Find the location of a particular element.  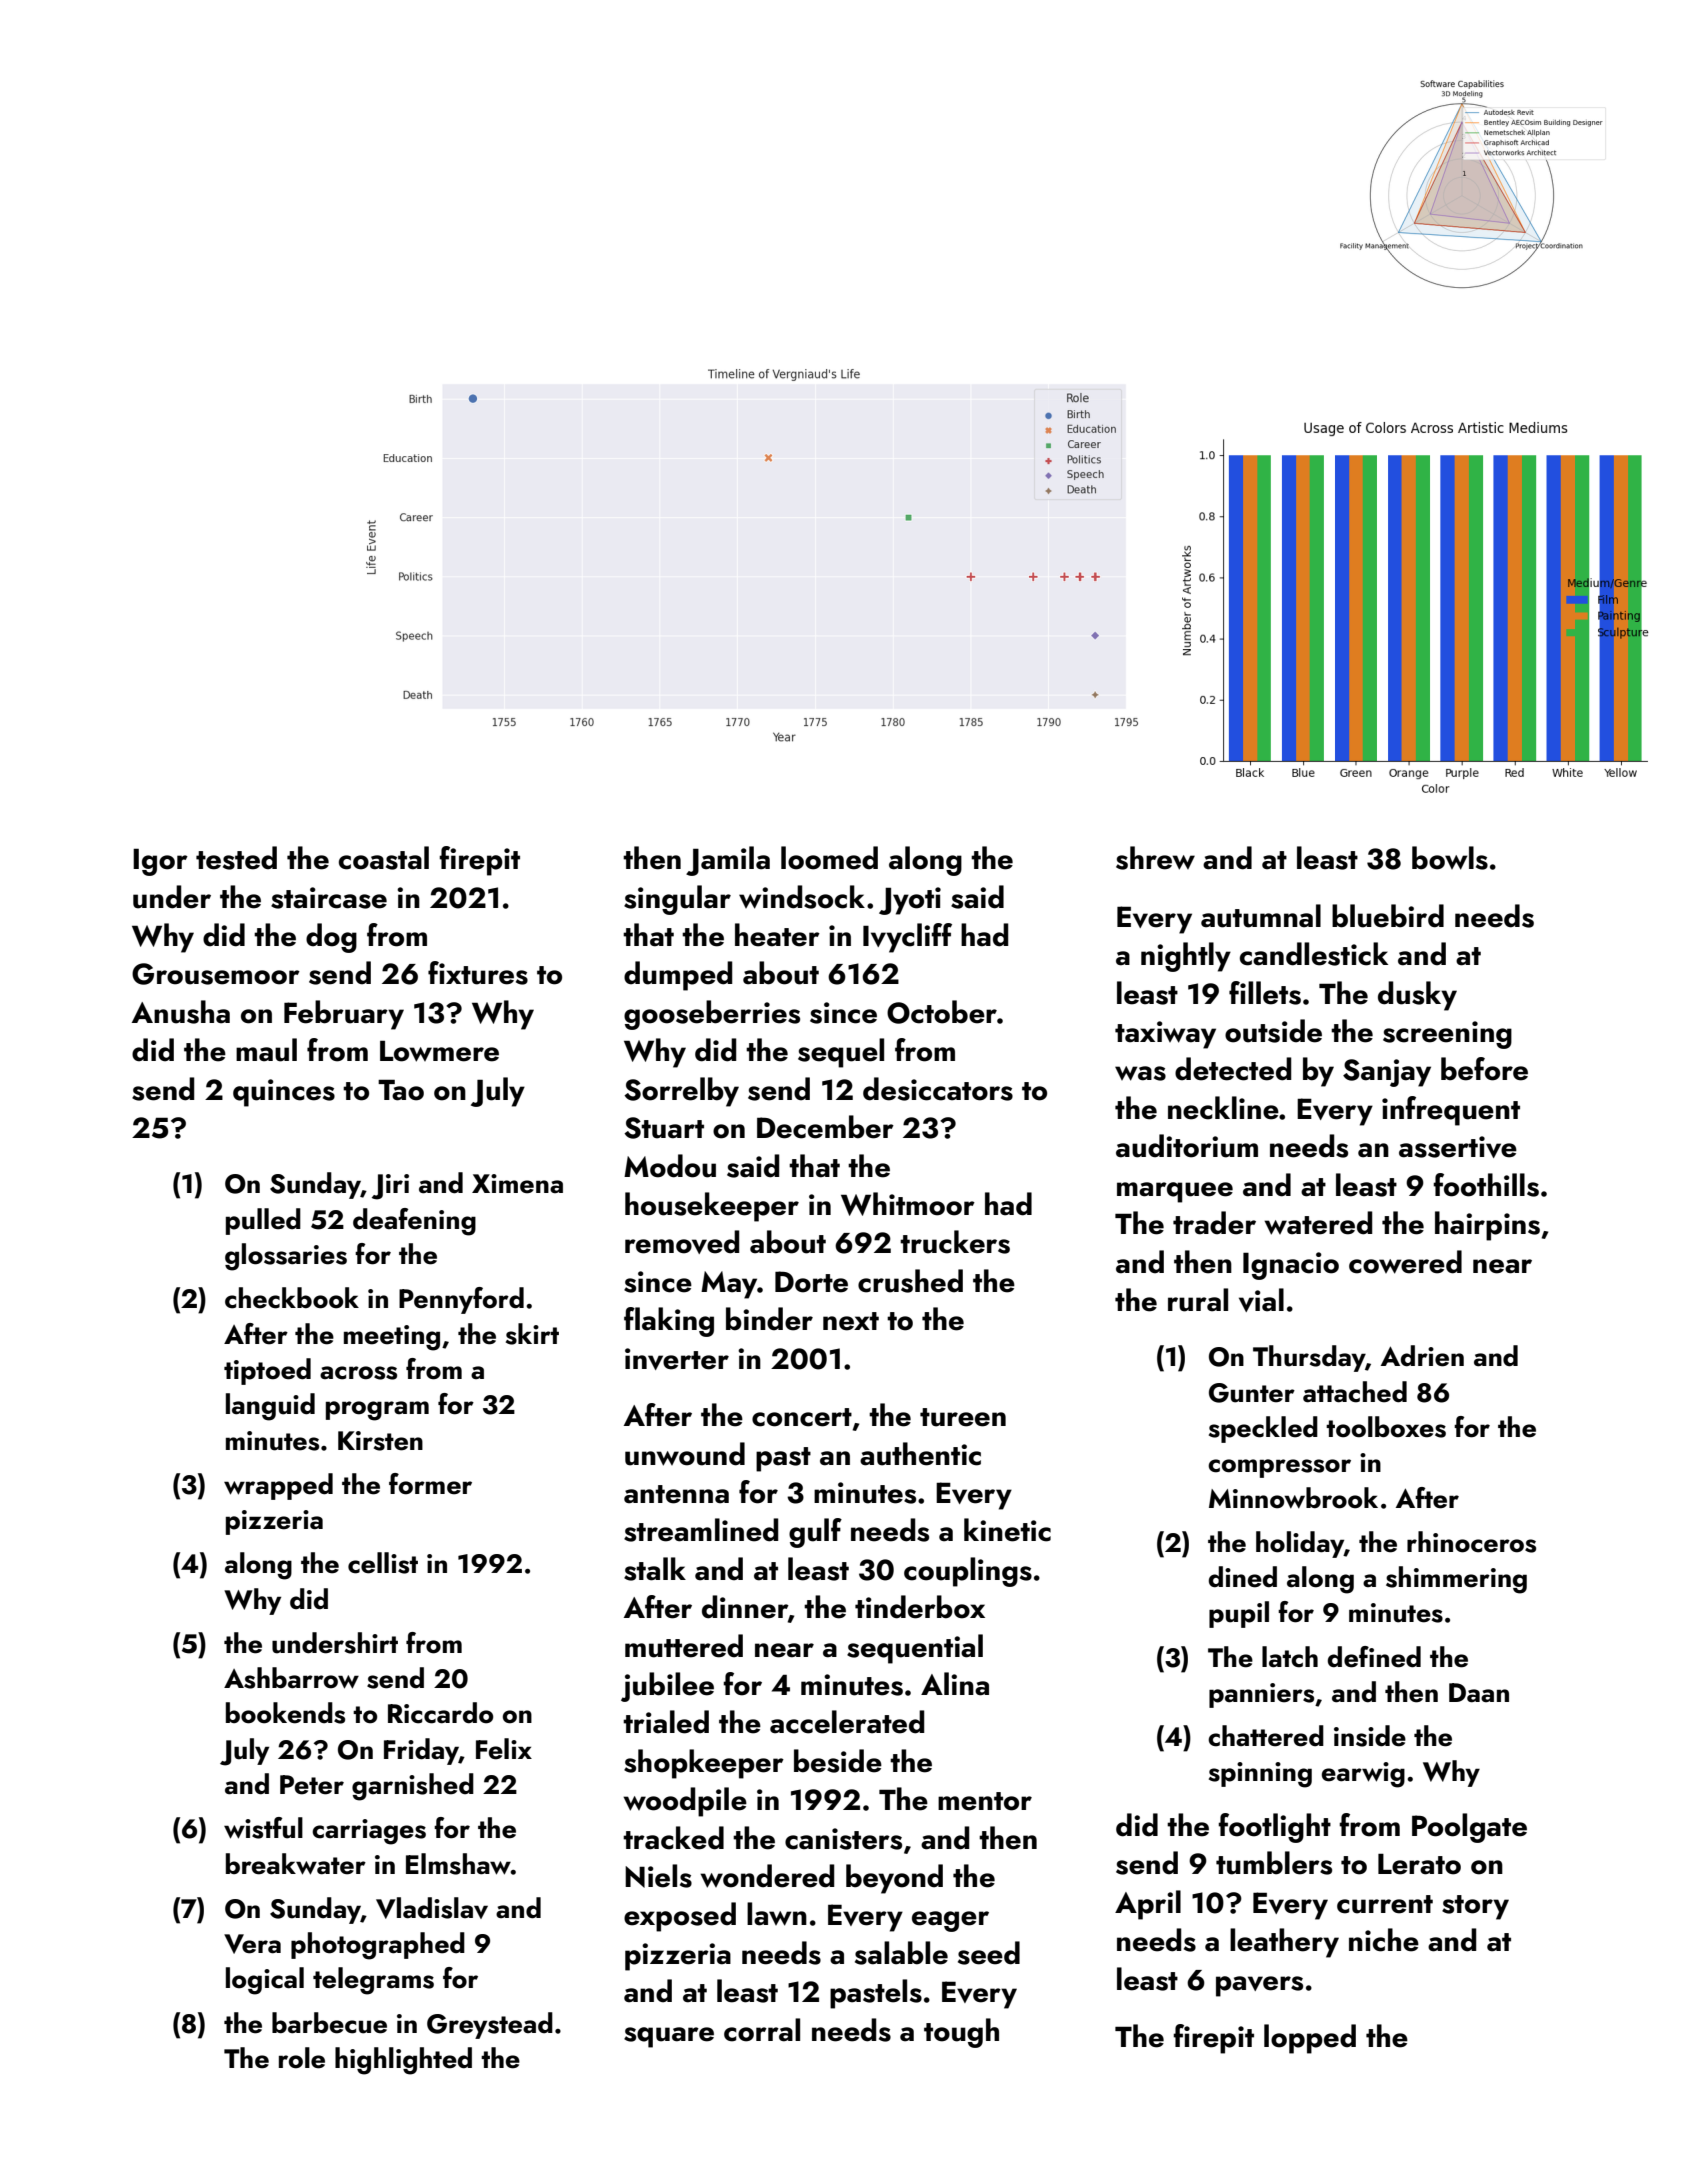

toolboxes is located at coordinates (1386, 1427).
